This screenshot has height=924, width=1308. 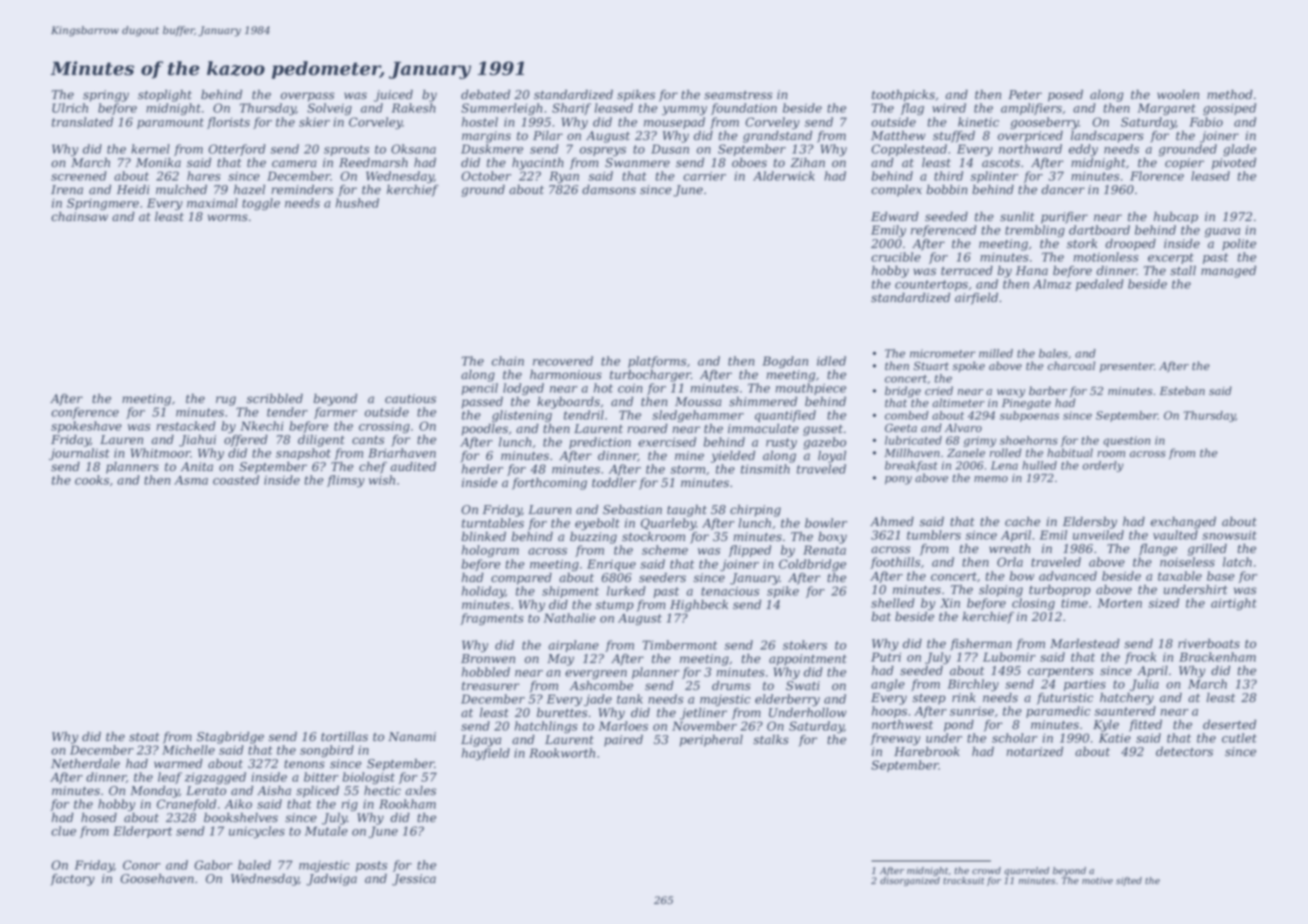 What do you see at coordinates (85, 413) in the screenshot?
I see `conference` at bounding box center [85, 413].
